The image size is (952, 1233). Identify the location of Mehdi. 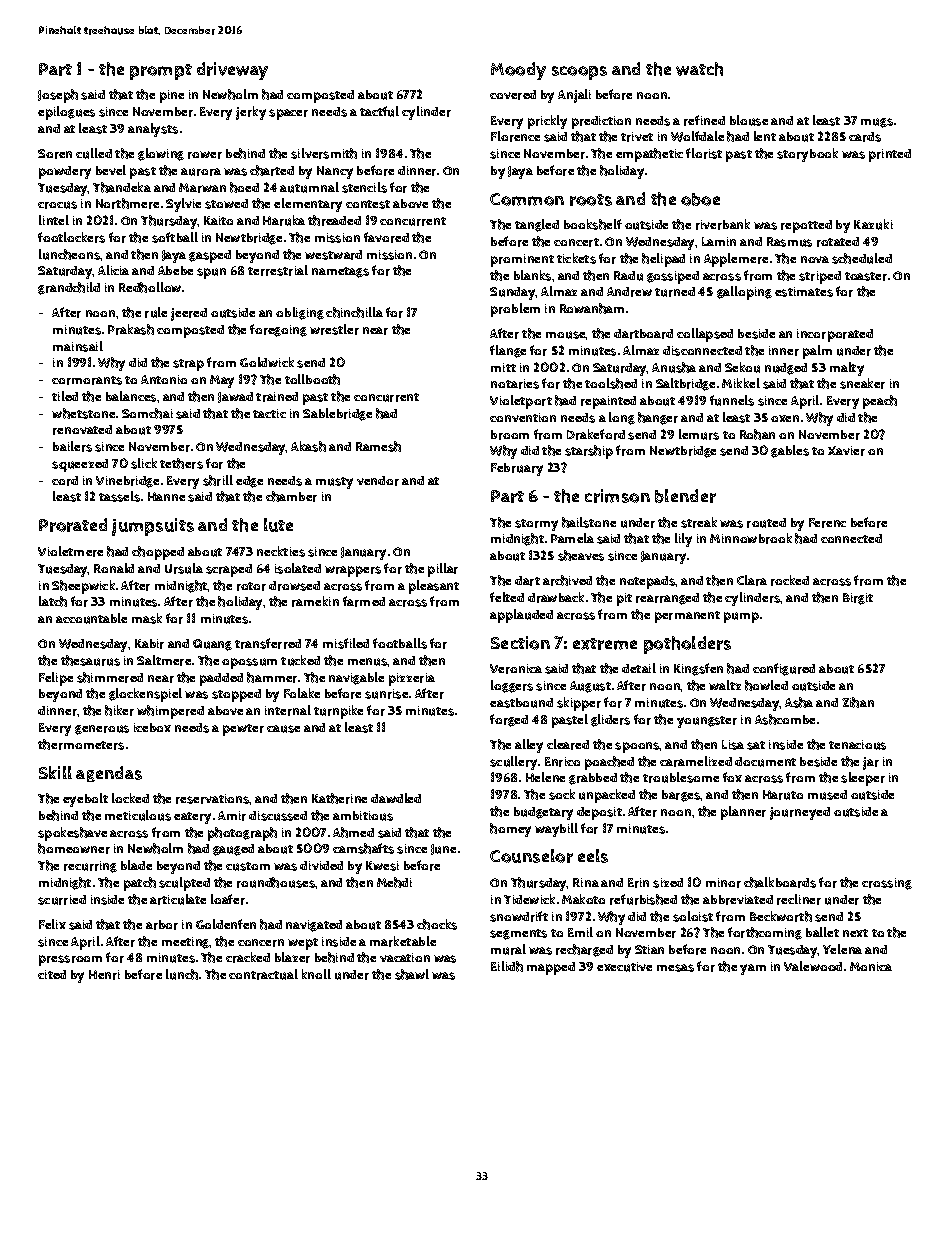
(394, 882).
